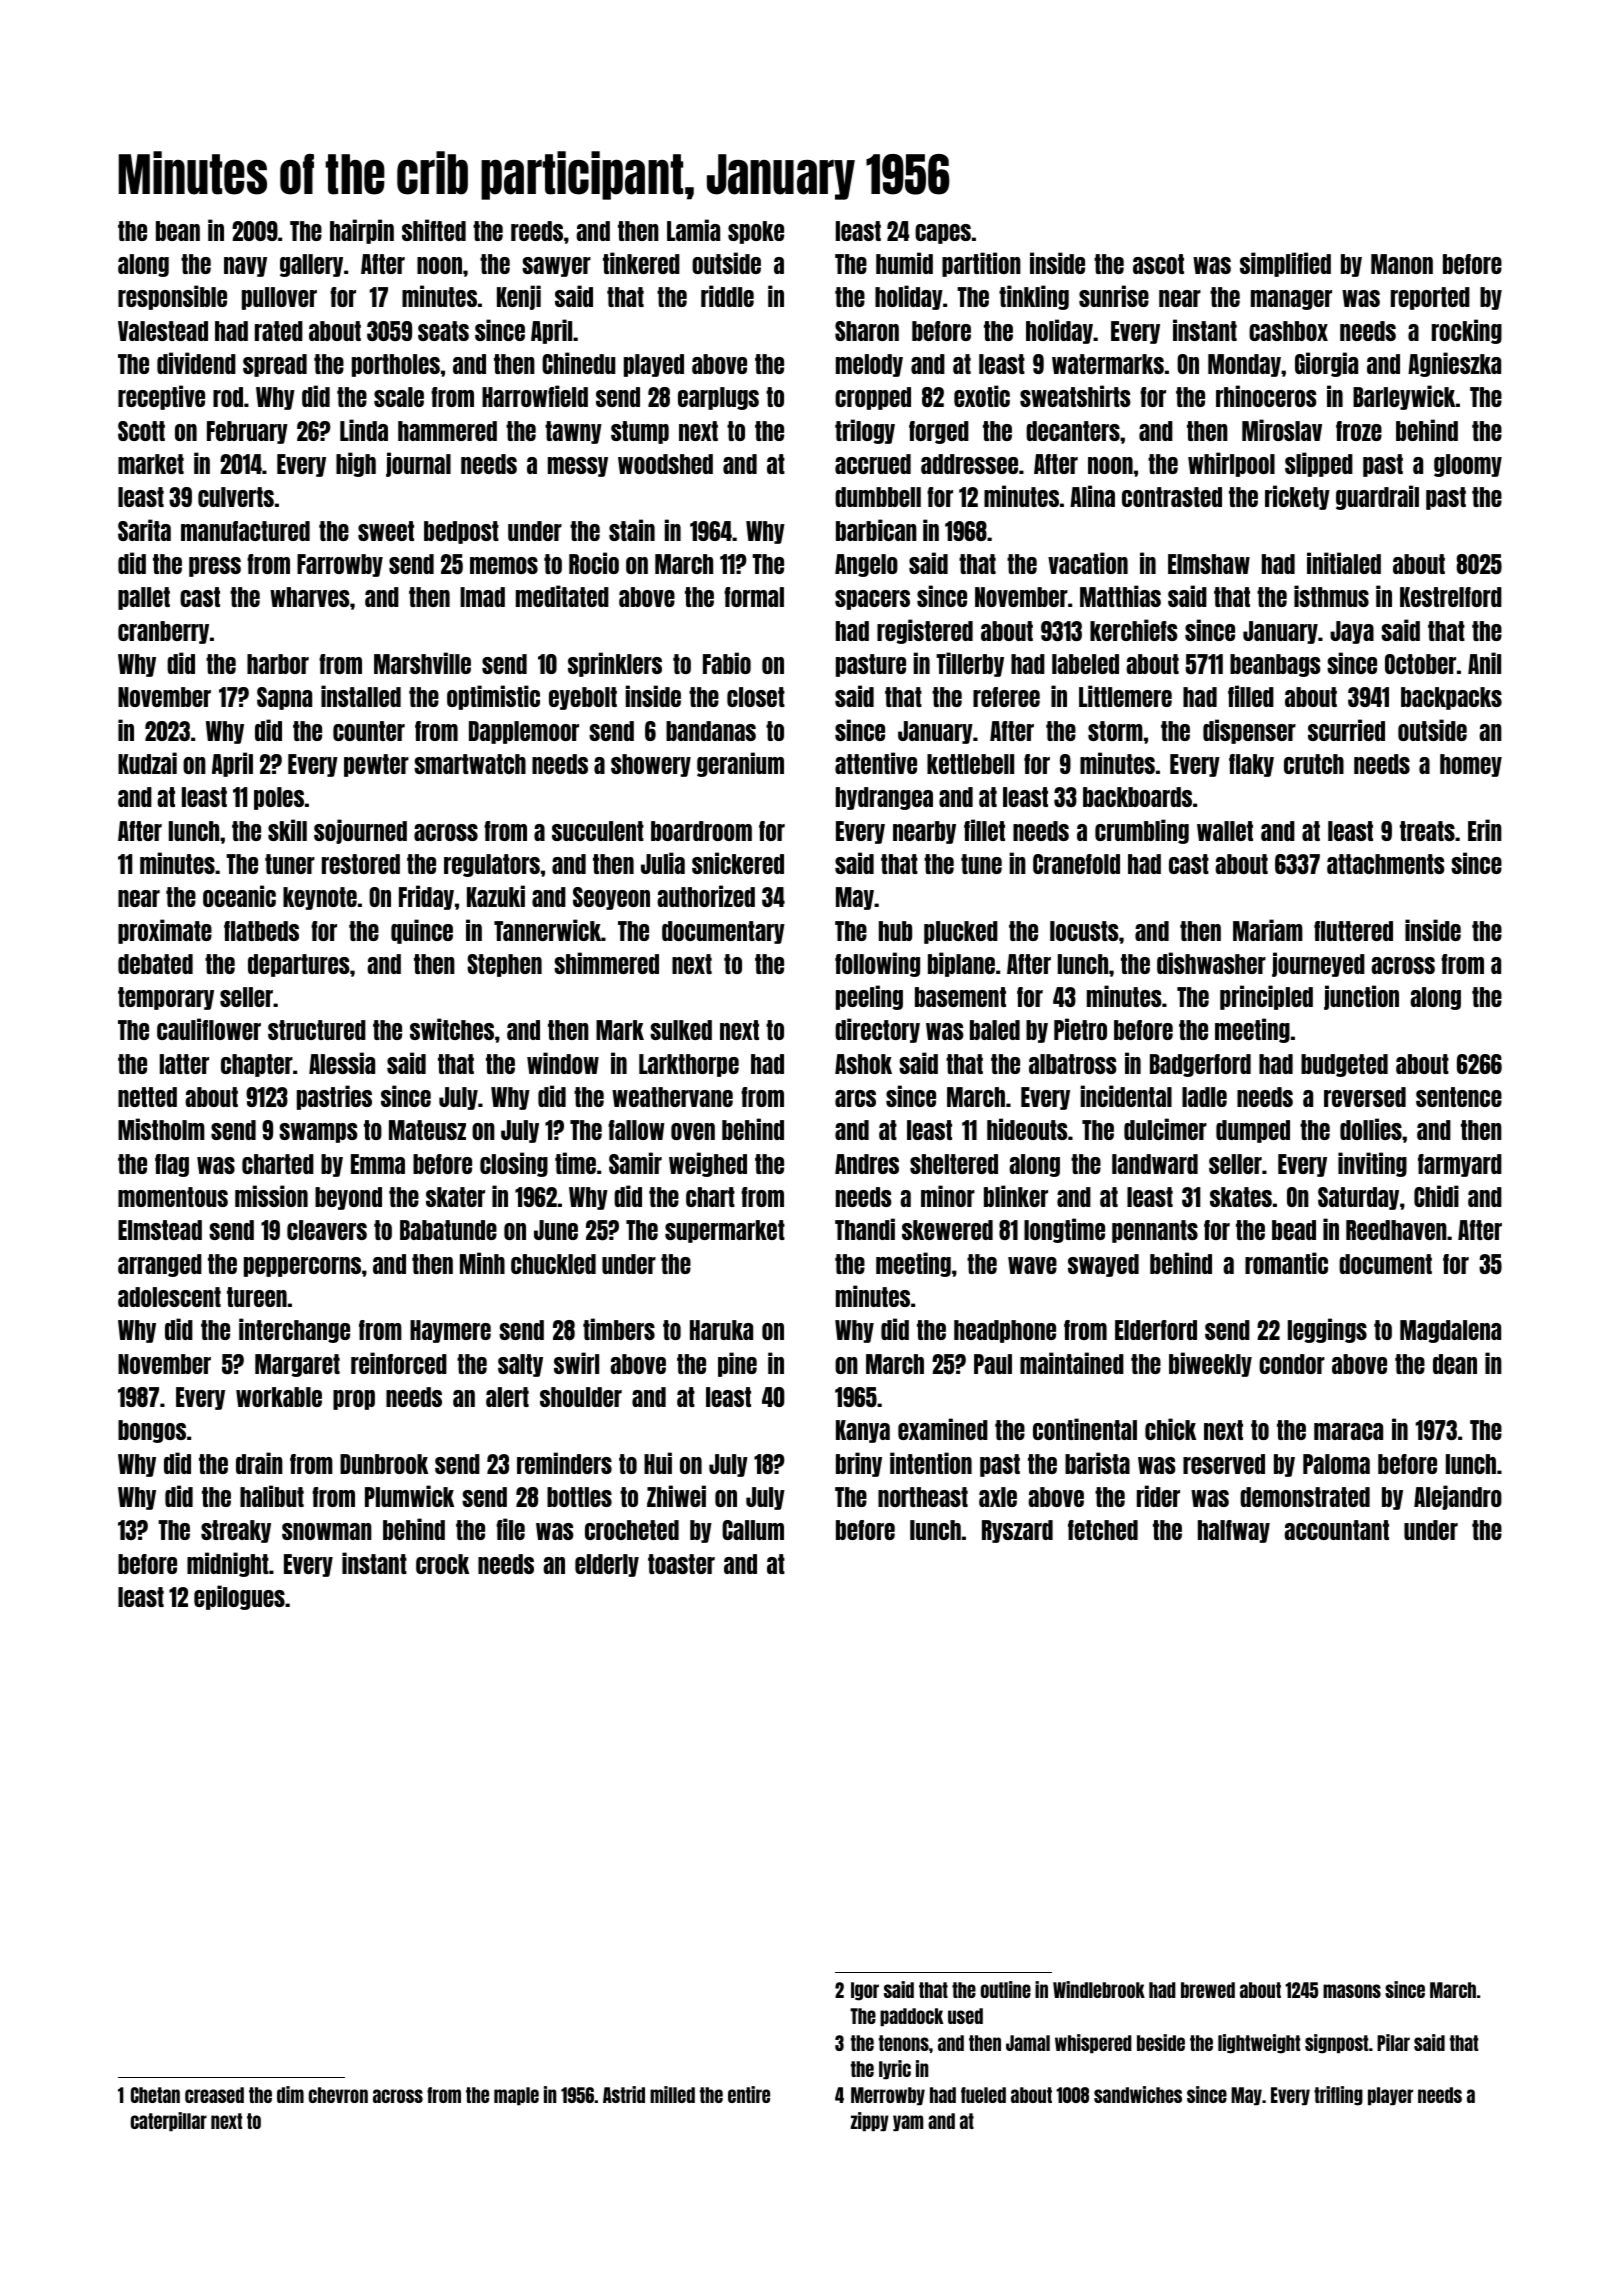  What do you see at coordinates (1331, 596) in the image?
I see `isthmus` at bounding box center [1331, 596].
